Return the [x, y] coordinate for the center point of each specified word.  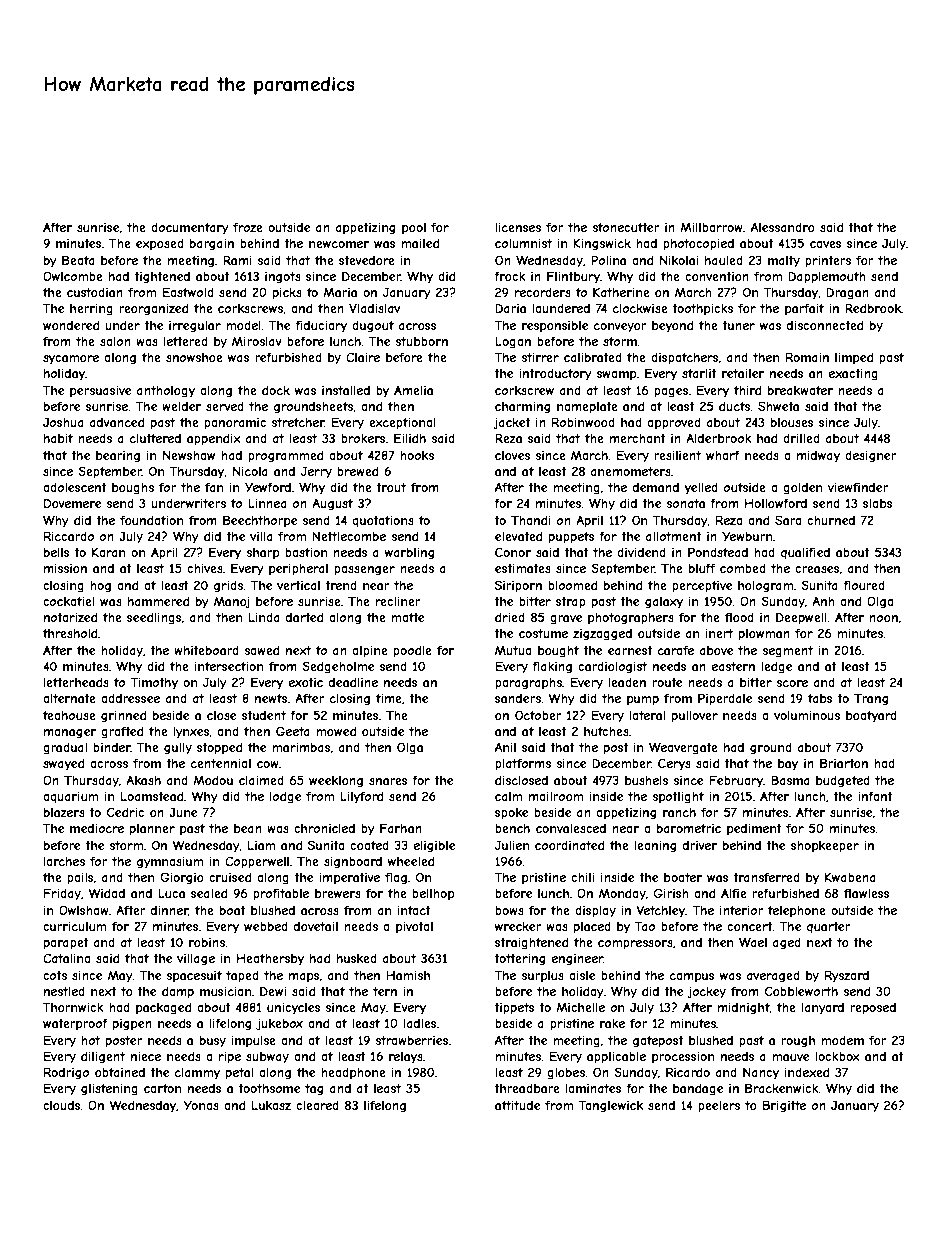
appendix [214, 439]
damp [178, 992]
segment [787, 652]
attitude [517, 1105]
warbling [409, 554]
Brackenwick [782, 1088]
